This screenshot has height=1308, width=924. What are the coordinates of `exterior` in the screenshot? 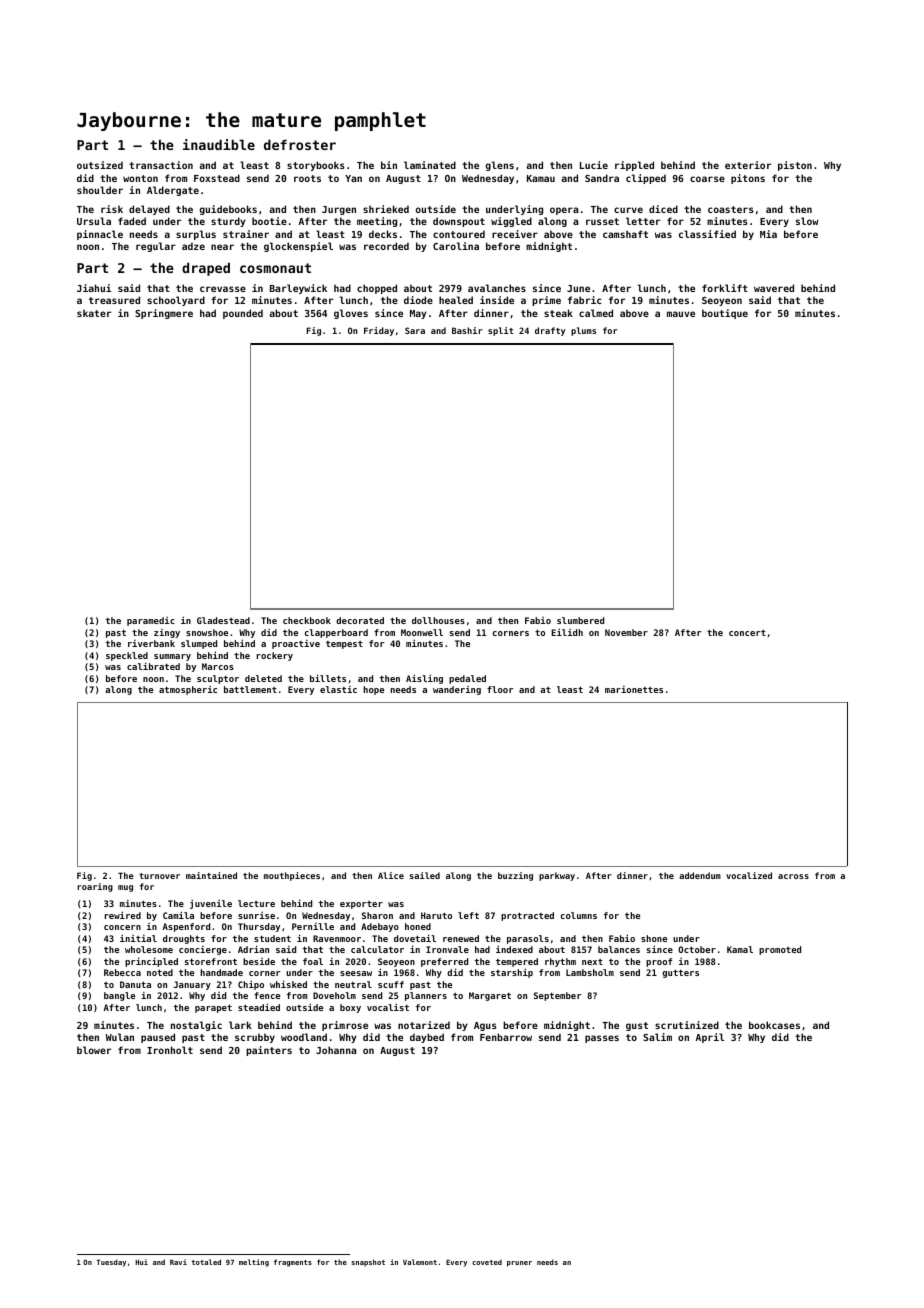 It's located at (748, 165).
